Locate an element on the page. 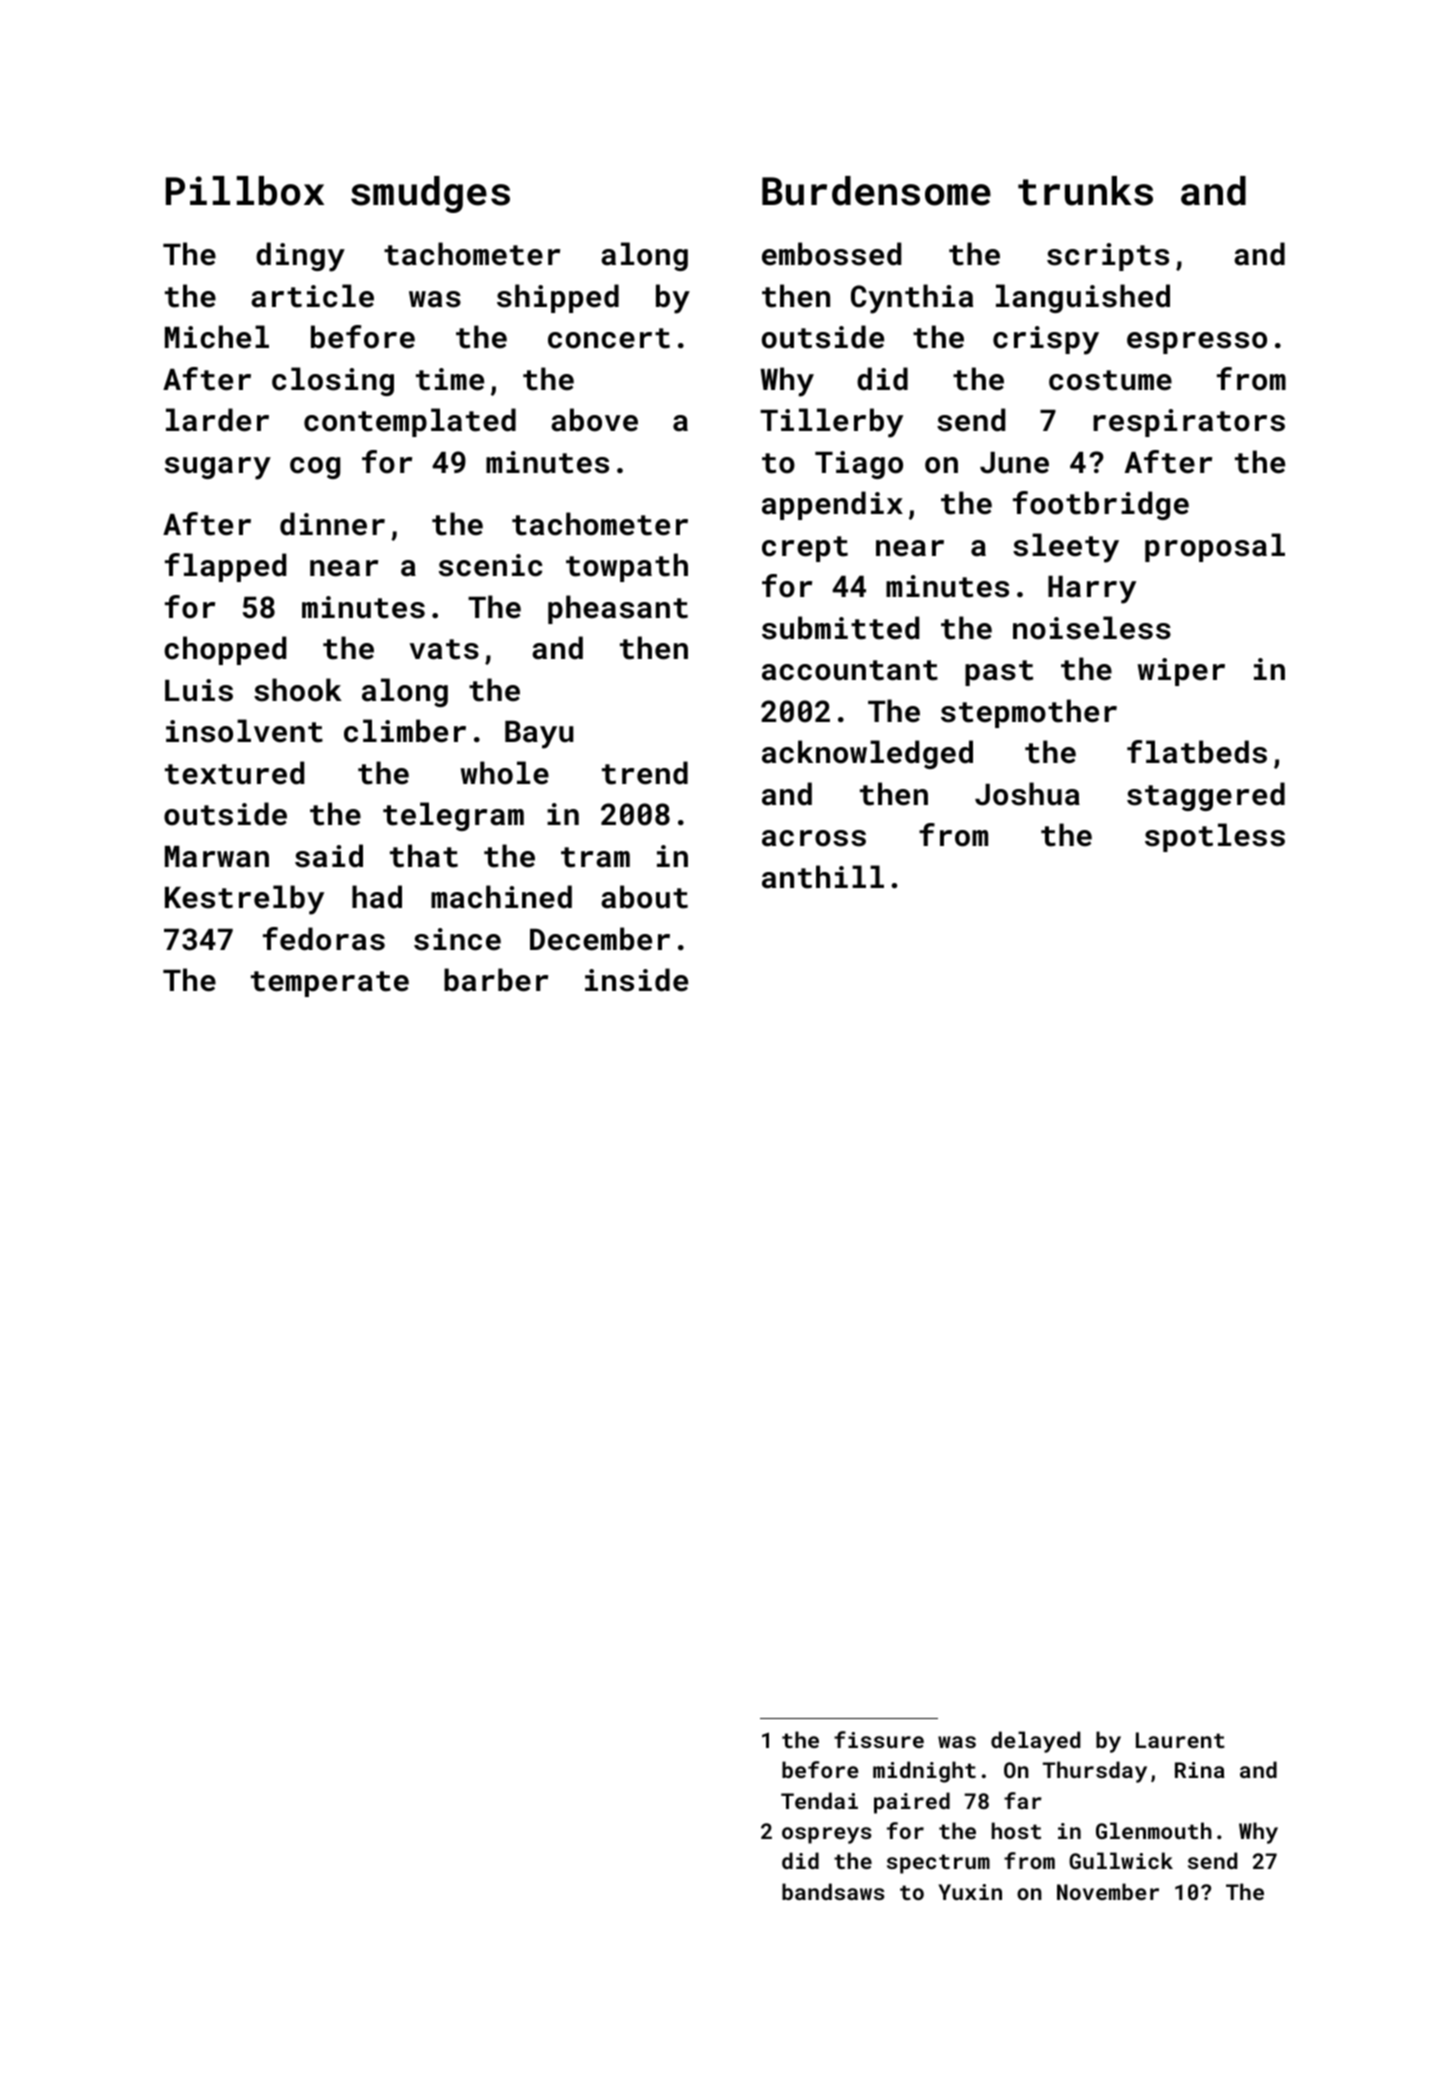  crept is located at coordinates (805, 549).
